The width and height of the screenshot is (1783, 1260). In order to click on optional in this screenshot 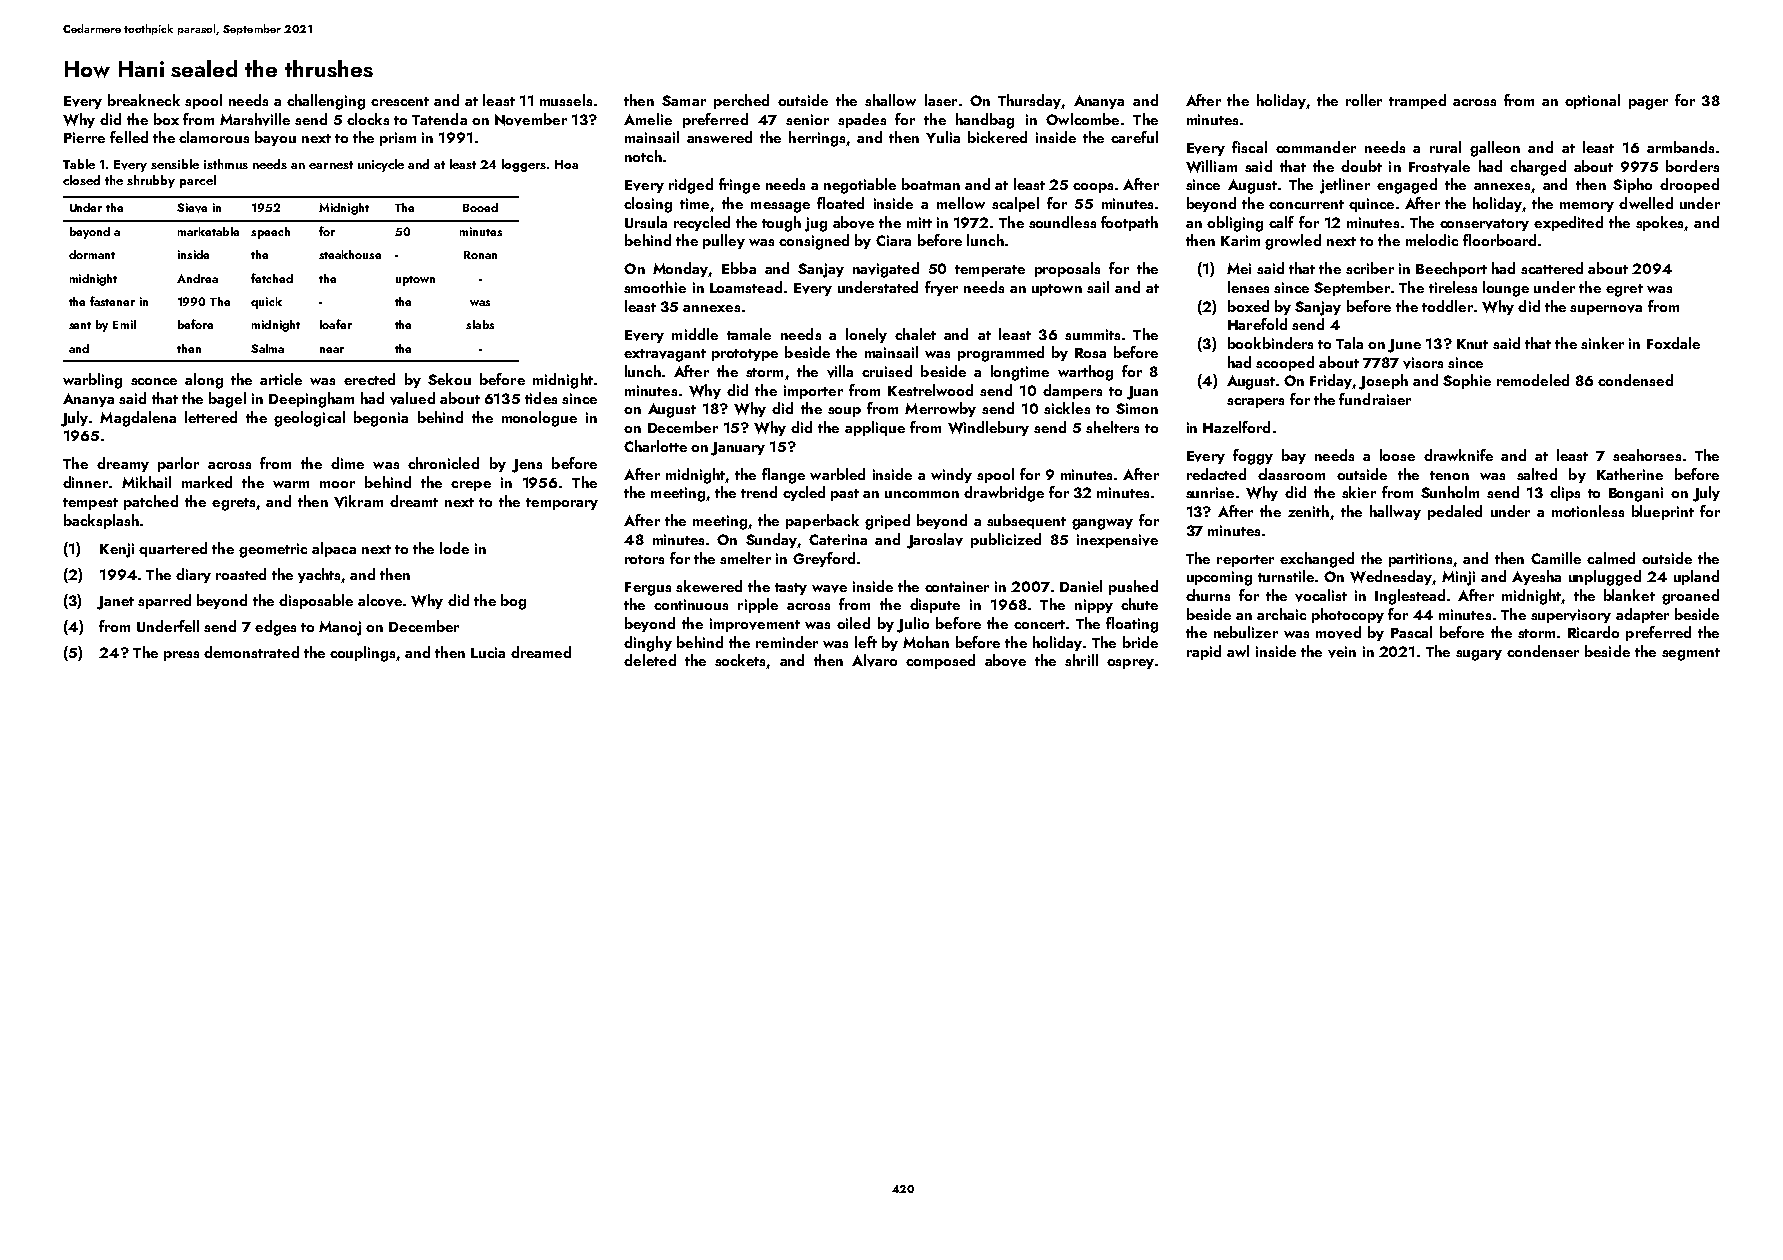, I will do `click(1592, 101)`.
